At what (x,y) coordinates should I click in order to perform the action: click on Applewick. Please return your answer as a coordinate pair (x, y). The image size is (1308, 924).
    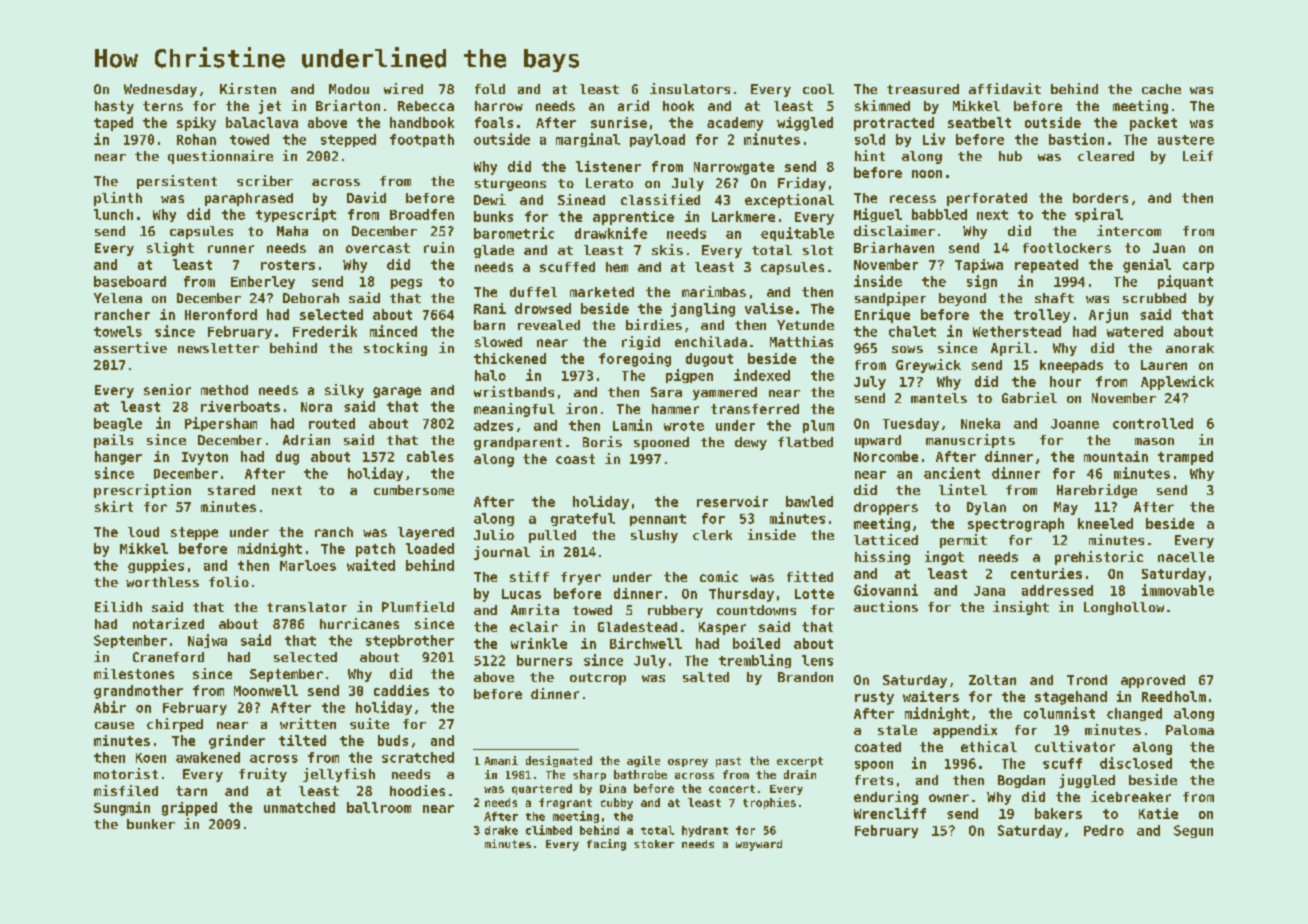
    Looking at the image, I should click on (1177, 383).
